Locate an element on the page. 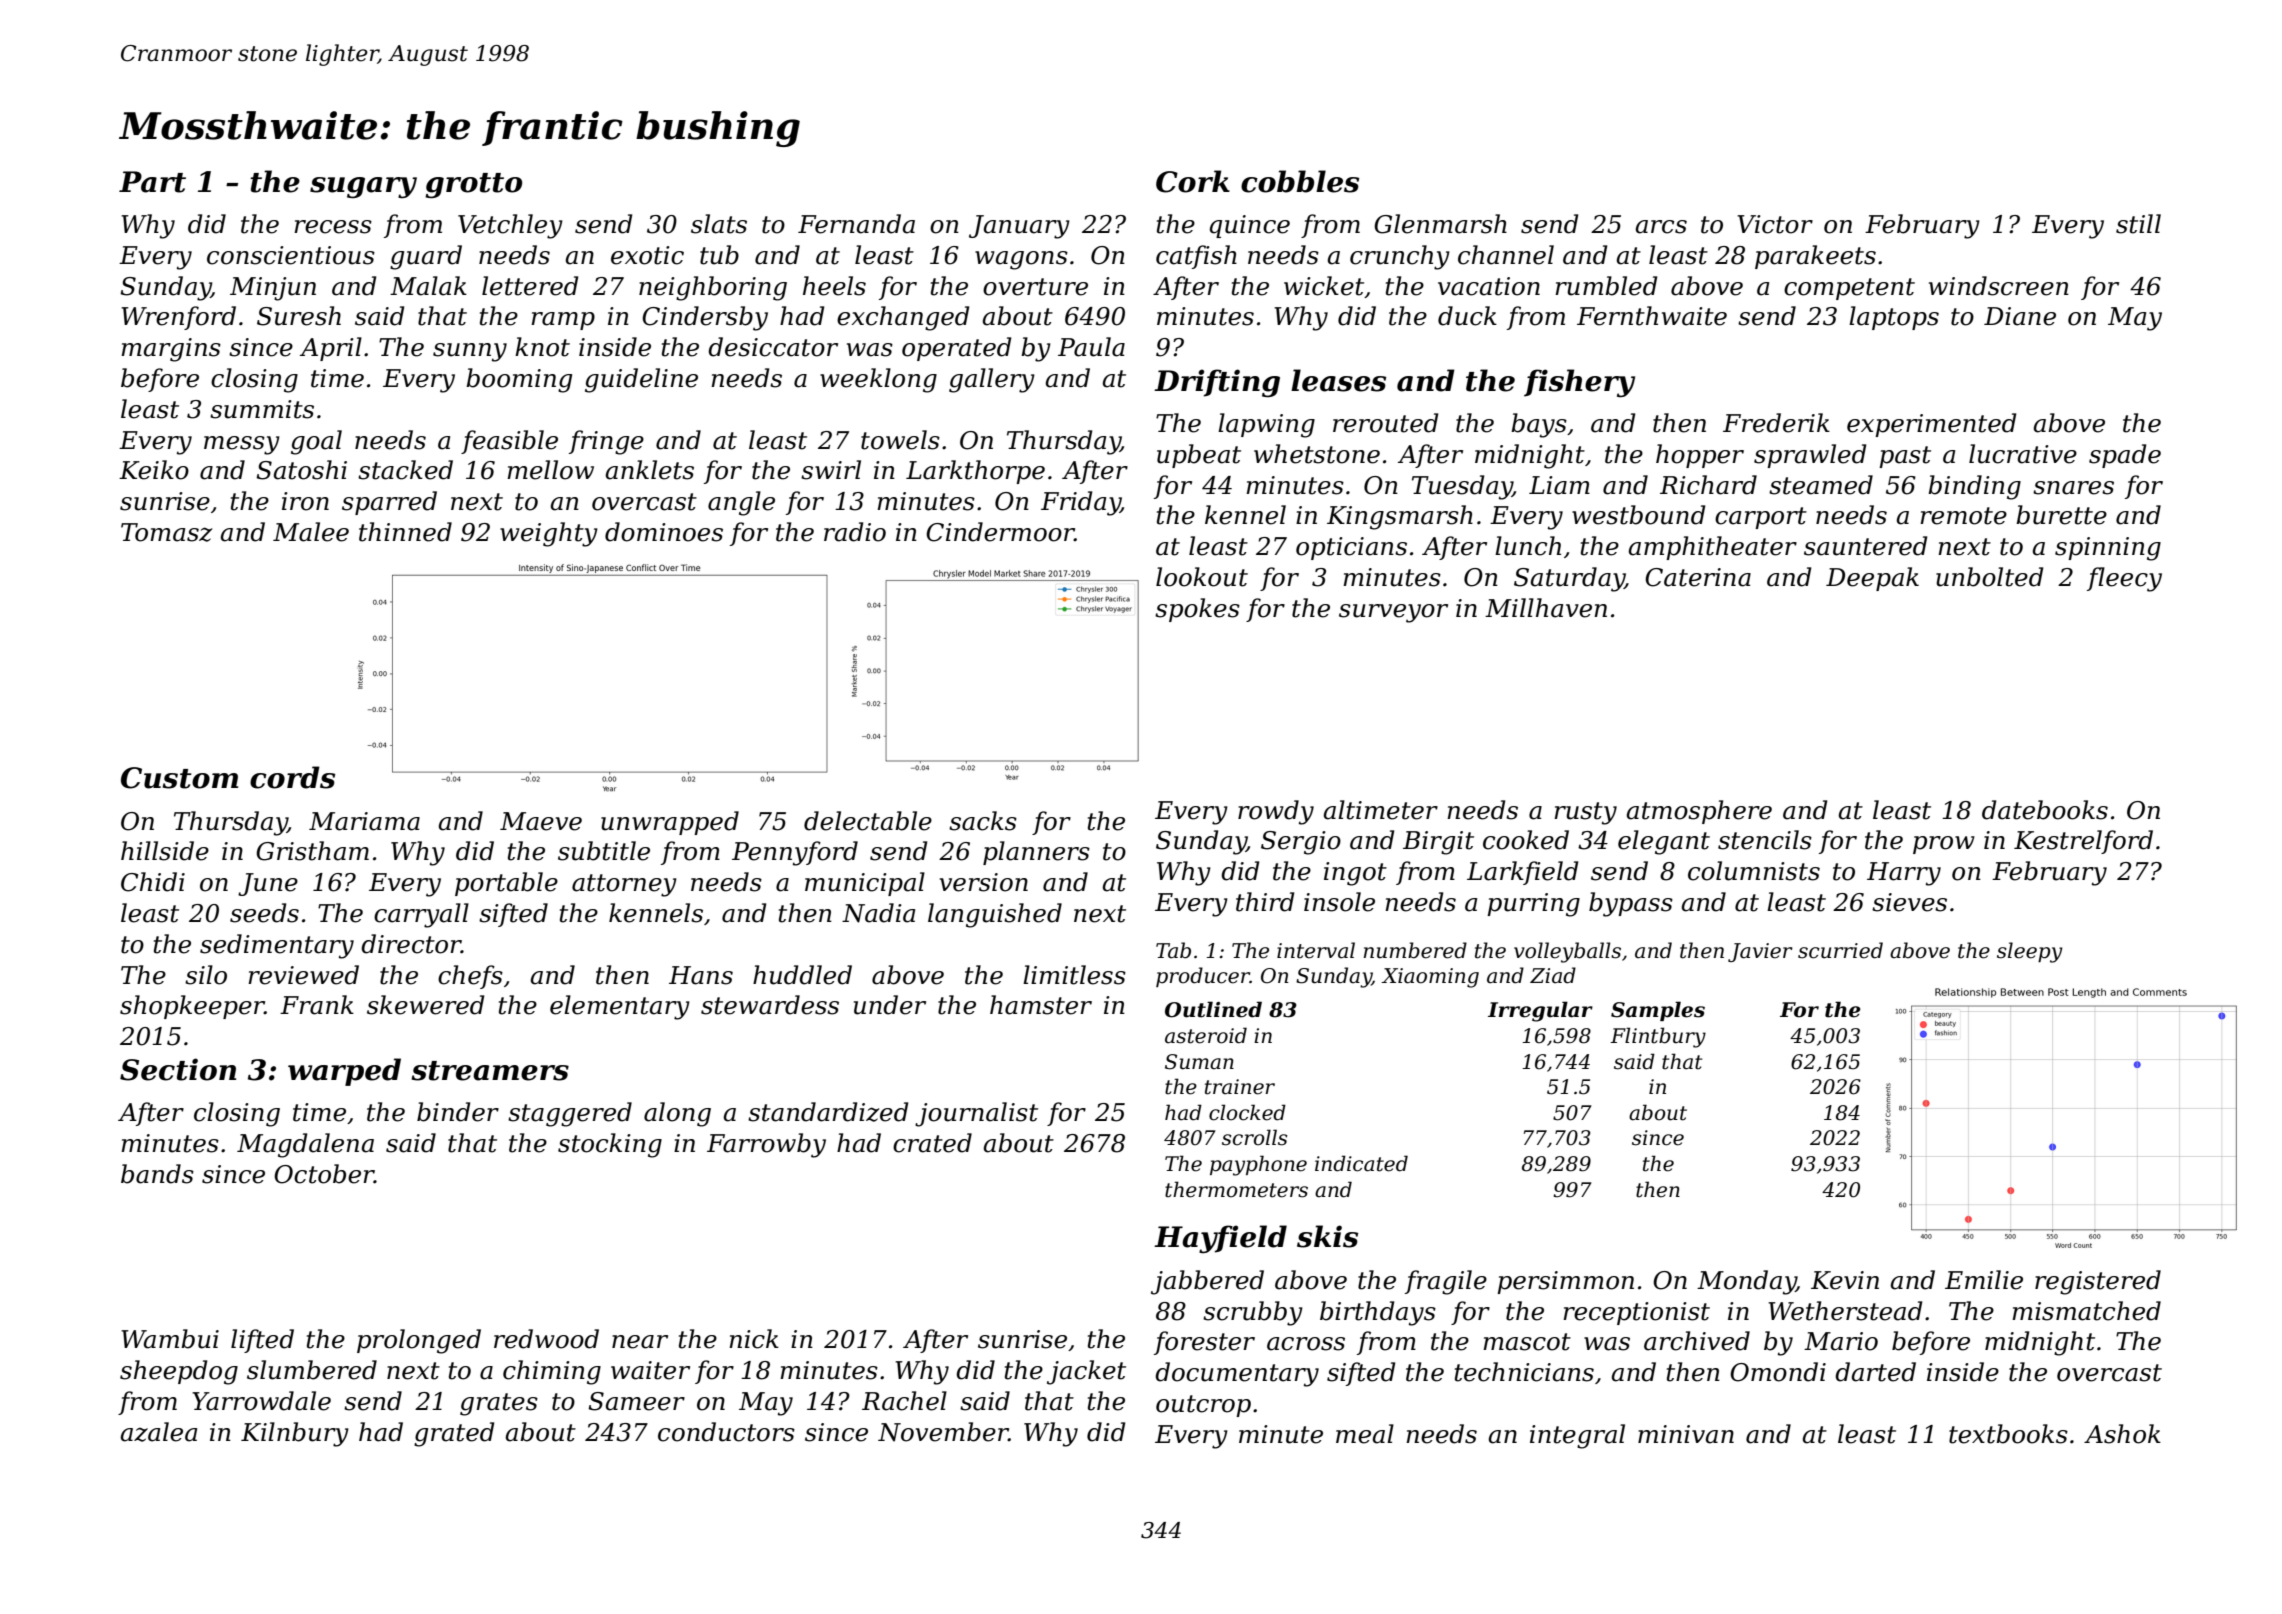  Tomasz is located at coordinates (166, 532).
